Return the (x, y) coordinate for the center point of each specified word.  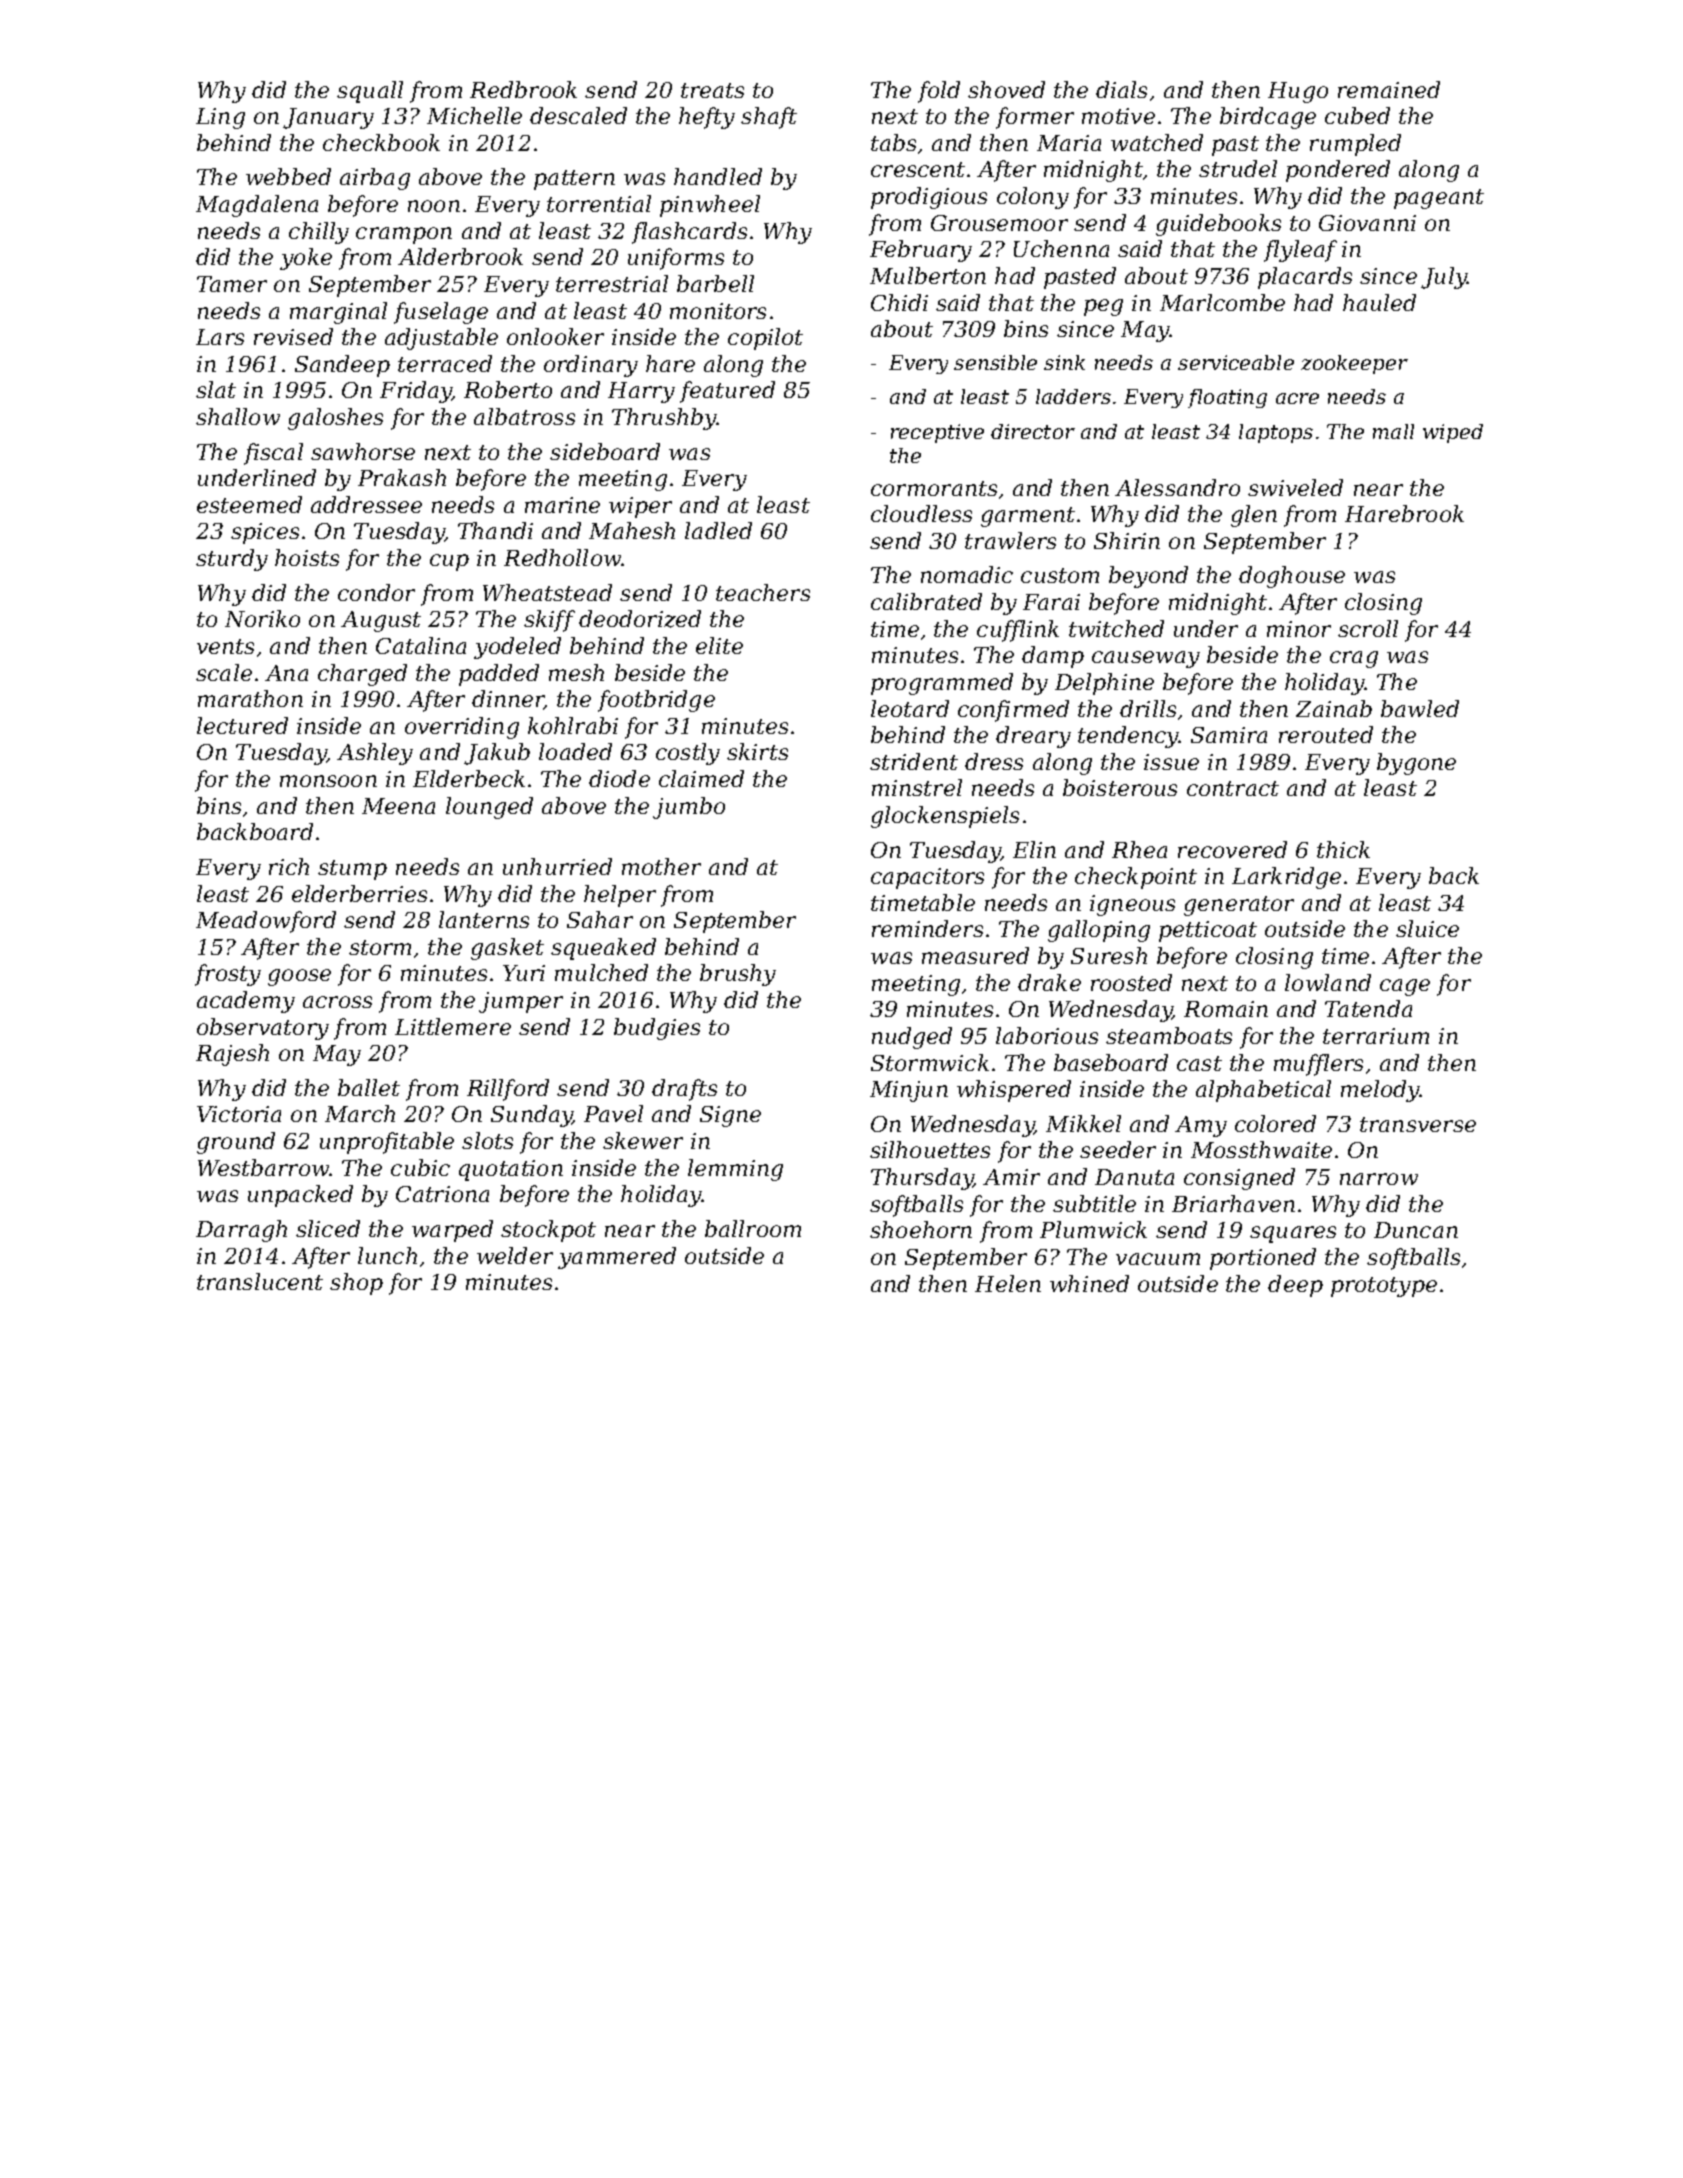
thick (1343, 849)
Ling (220, 118)
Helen (1008, 1283)
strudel (1238, 168)
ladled (718, 530)
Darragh (241, 1231)
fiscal (273, 454)
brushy (738, 975)
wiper (640, 507)
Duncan (1416, 1230)
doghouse (1292, 577)
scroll (1368, 628)
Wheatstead (547, 592)
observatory (263, 1029)
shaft (769, 118)
